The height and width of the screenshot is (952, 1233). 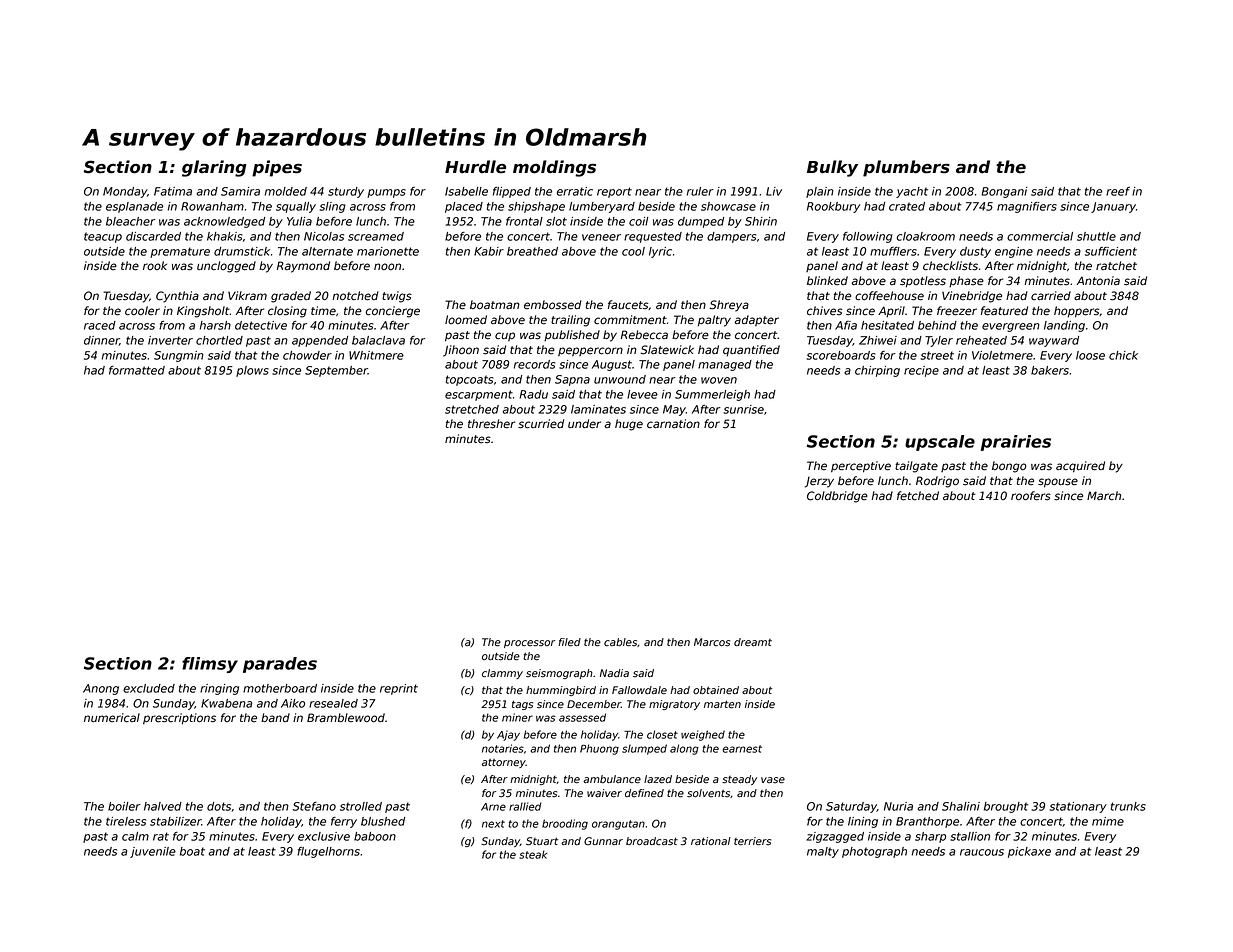 I want to click on hesitated, so click(x=887, y=325).
